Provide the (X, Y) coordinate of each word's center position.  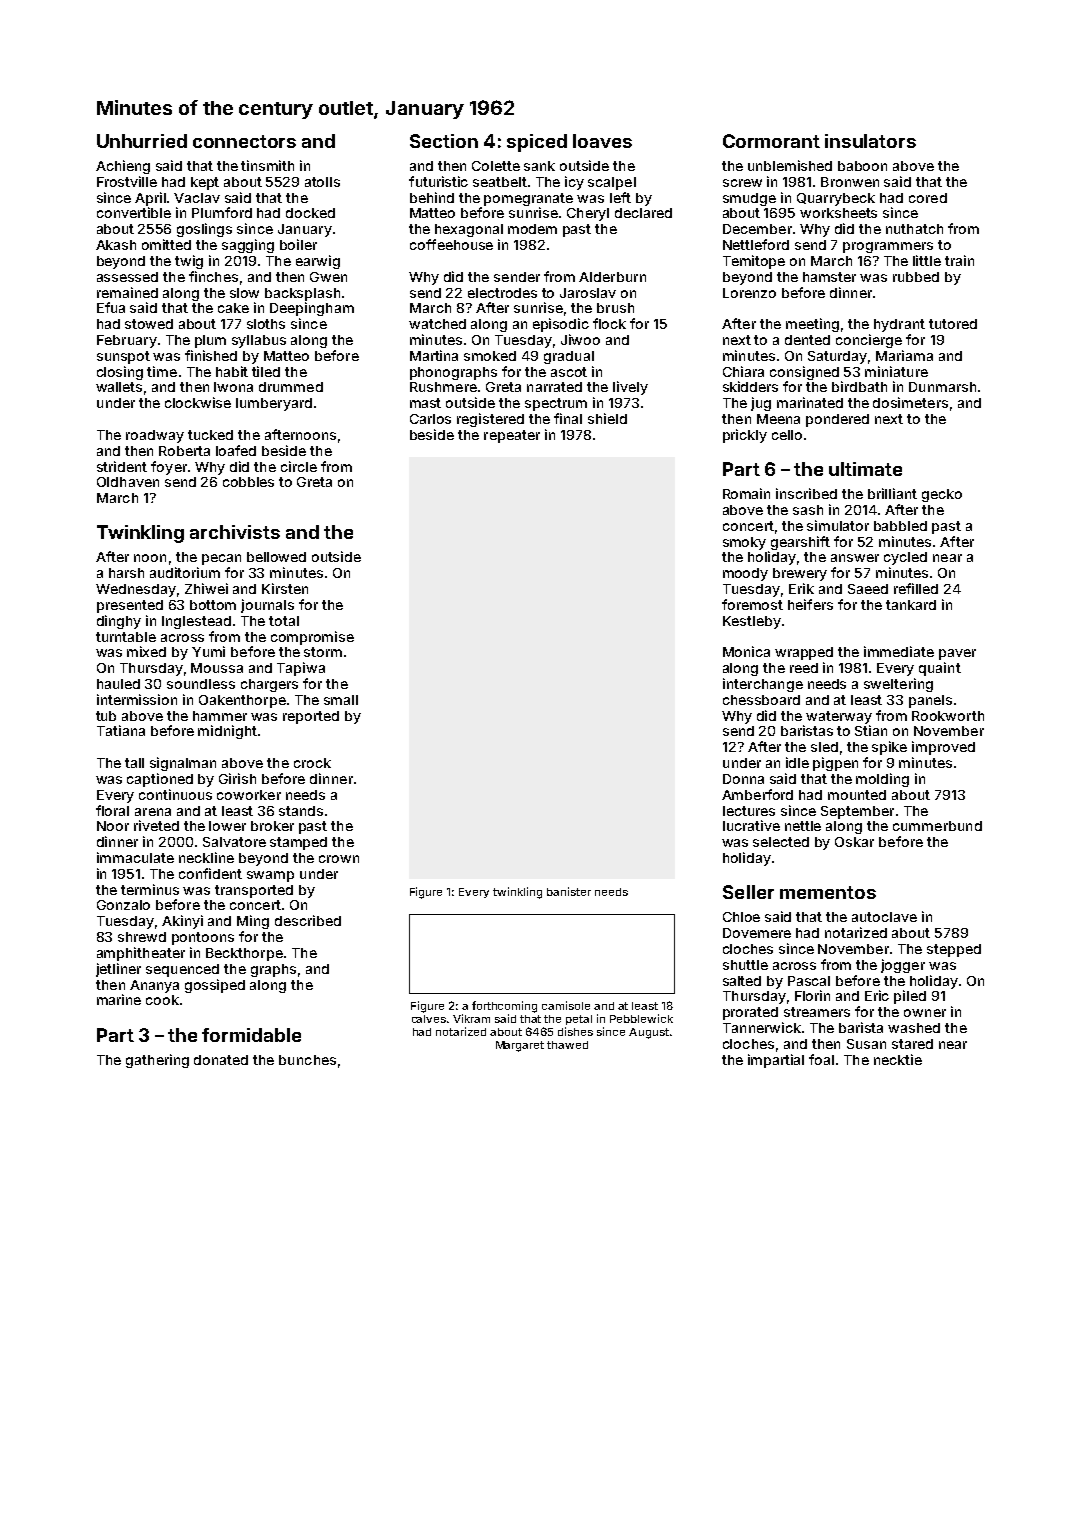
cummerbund (937, 826)
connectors (244, 141)
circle (299, 466)
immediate (899, 651)
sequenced (182, 970)
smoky (744, 543)
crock (312, 763)
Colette (496, 166)
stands (301, 811)
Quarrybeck (836, 199)
